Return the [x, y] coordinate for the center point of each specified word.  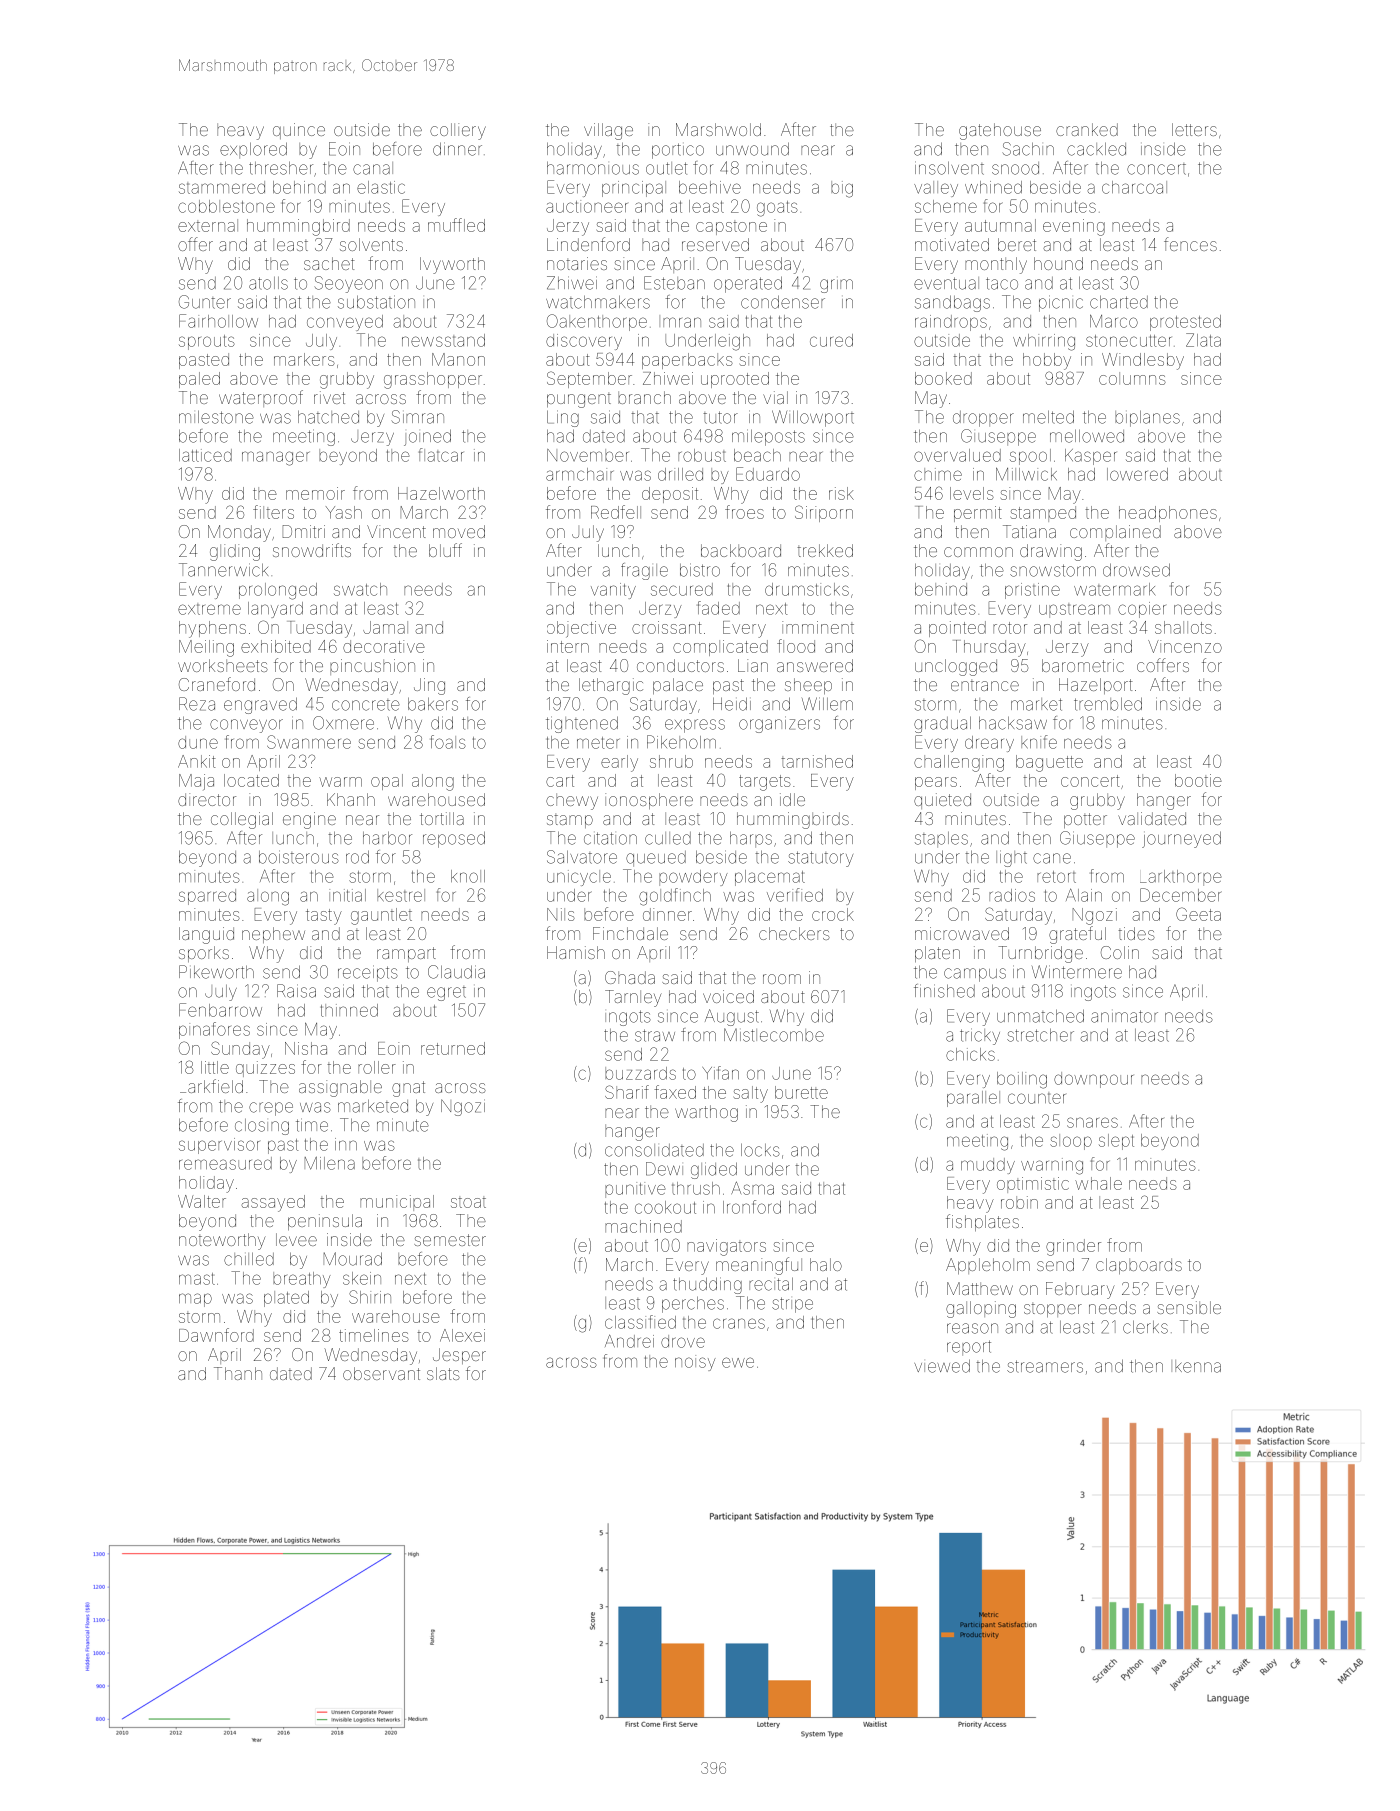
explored [253, 150]
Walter [202, 1201]
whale [1098, 1183]
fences [1190, 244]
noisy [695, 1363]
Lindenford [588, 244]
